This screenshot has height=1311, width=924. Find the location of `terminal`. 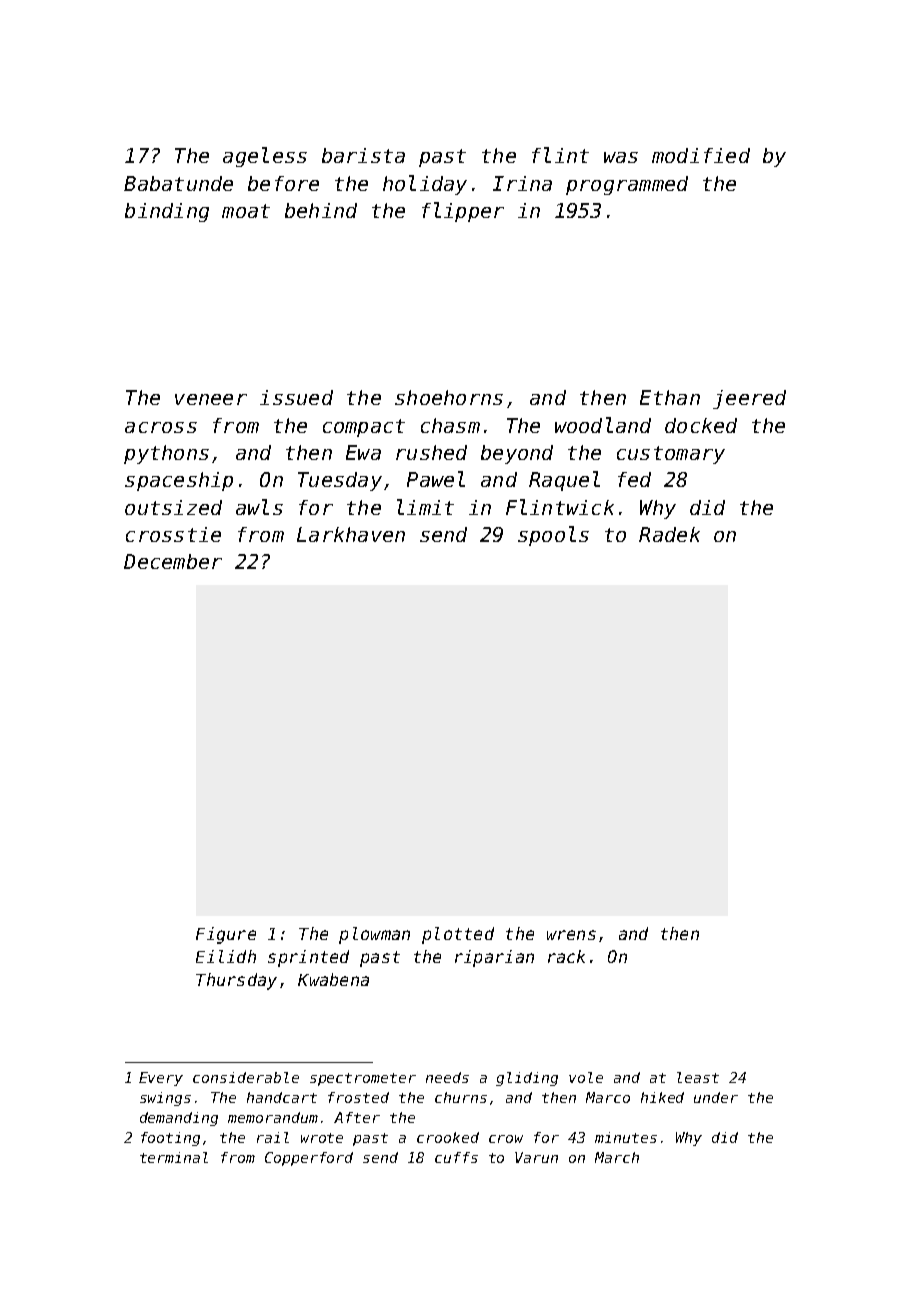

terminal is located at coordinates (174, 1157).
